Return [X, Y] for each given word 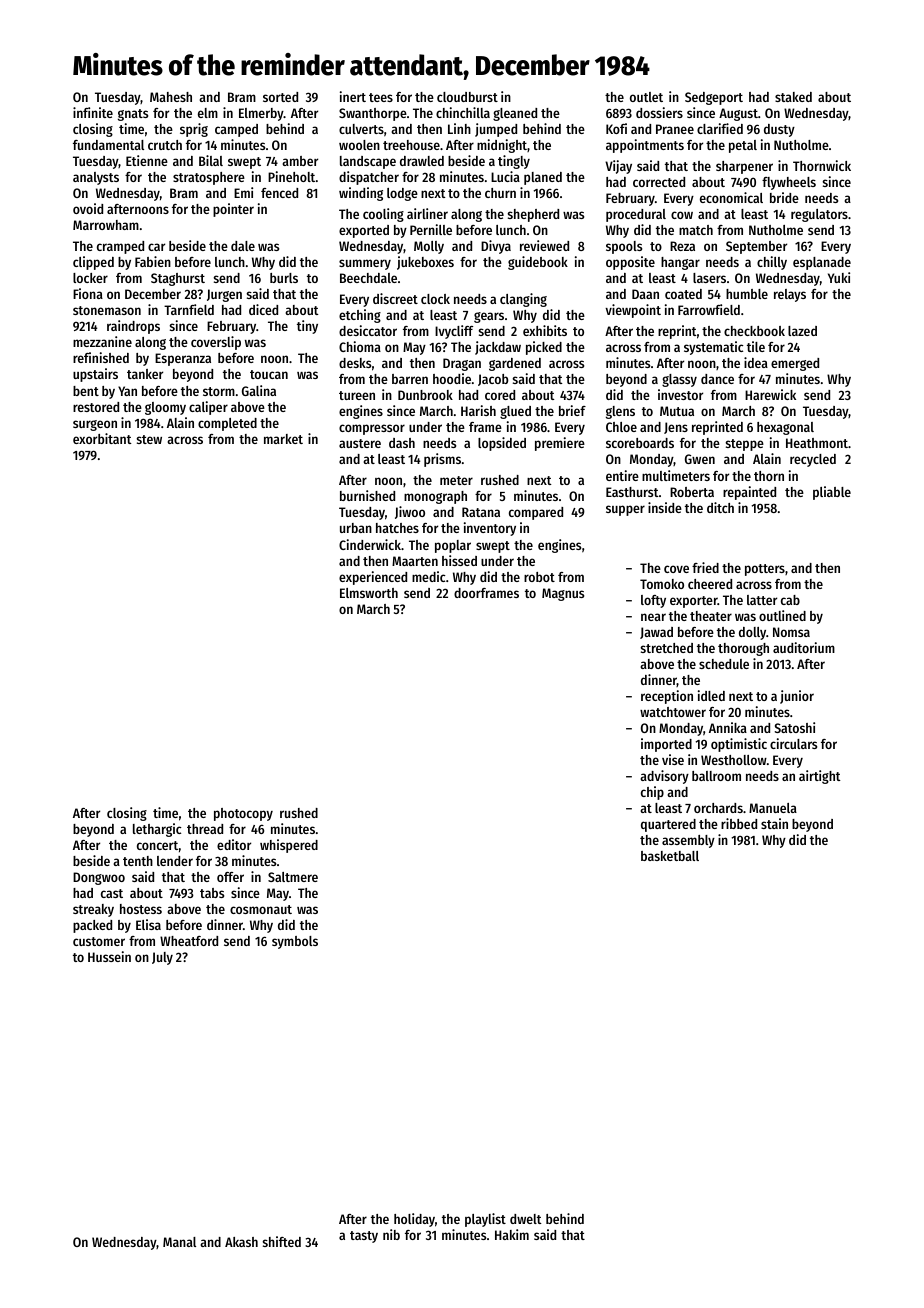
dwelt [526, 1219]
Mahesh [171, 97]
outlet [646, 97]
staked [793, 97]
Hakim [512, 1234]
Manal [179, 1242]
